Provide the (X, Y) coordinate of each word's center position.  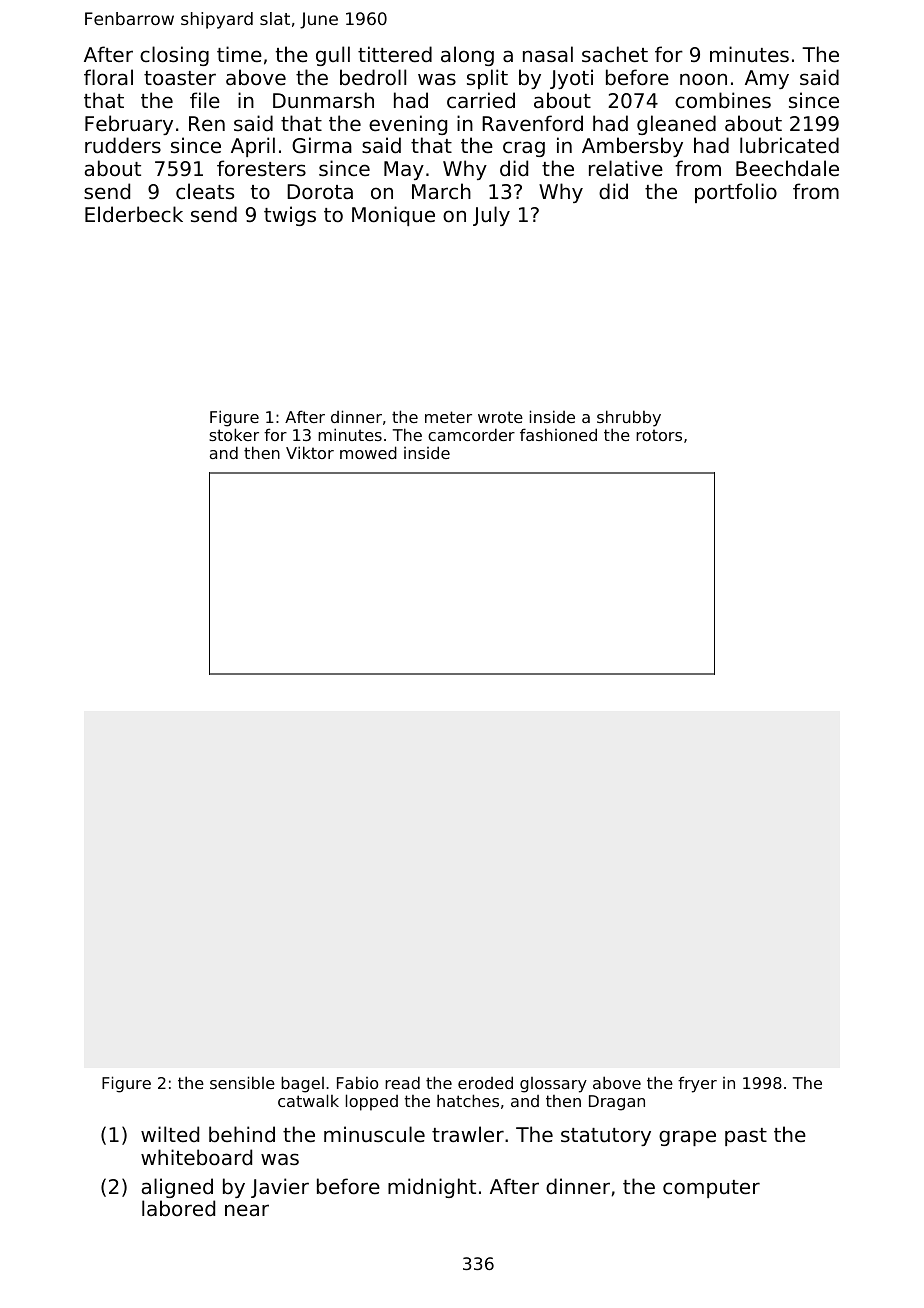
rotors (659, 435)
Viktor (310, 452)
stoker (234, 434)
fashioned (558, 434)
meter (448, 417)
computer (711, 1189)
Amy (767, 79)
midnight (432, 1188)
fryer (697, 1084)
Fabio (357, 1082)
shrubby (629, 418)
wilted (170, 1134)
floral (108, 77)
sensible (242, 1082)
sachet (615, 54)
